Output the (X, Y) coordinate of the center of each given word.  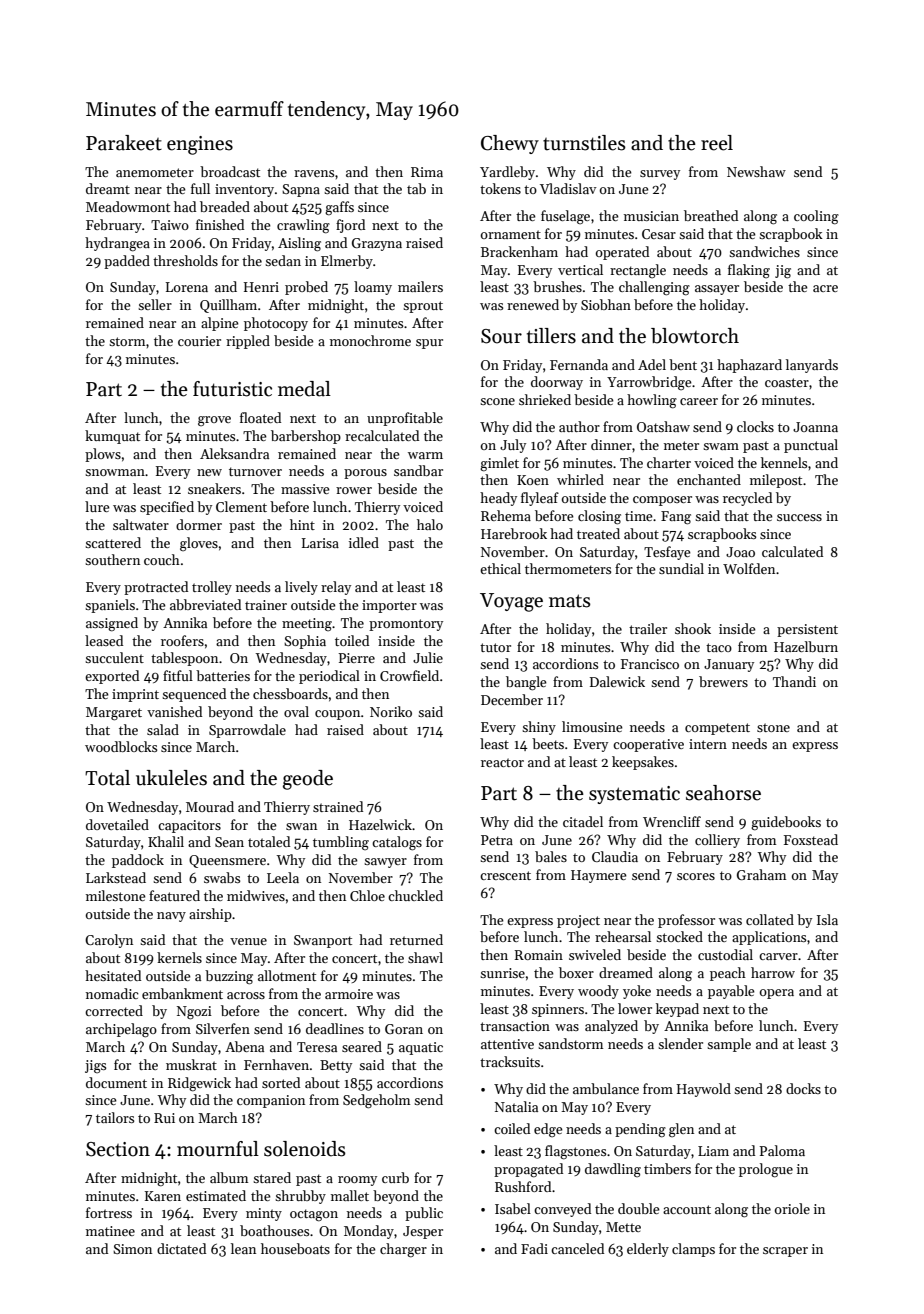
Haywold (704, 1090)
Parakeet (124, 143)
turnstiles (584, 143)
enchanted (709, 479)
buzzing (229, 977)
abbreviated (205, 604)
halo (430, 524)
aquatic (421, 1048)
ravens (314, 173)
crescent (505, 875)
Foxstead (811, 839)
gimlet (499, 464)
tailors (115, 1117)
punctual (811, 446)
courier (199, 341)
